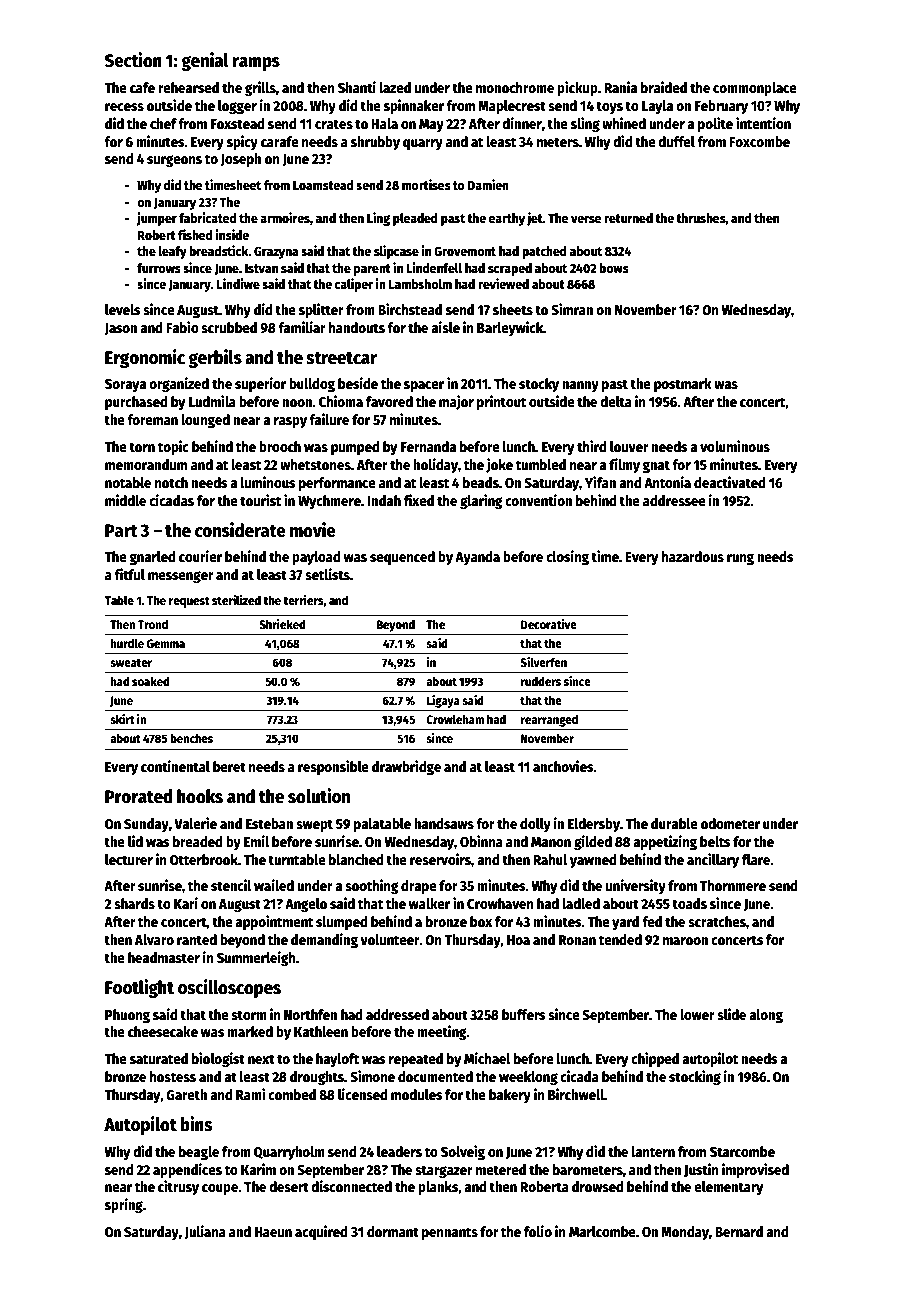  What do you see at coordinates (528, 1078) in the page?
I see `weeklong` at bounding box center [528, 1078].
